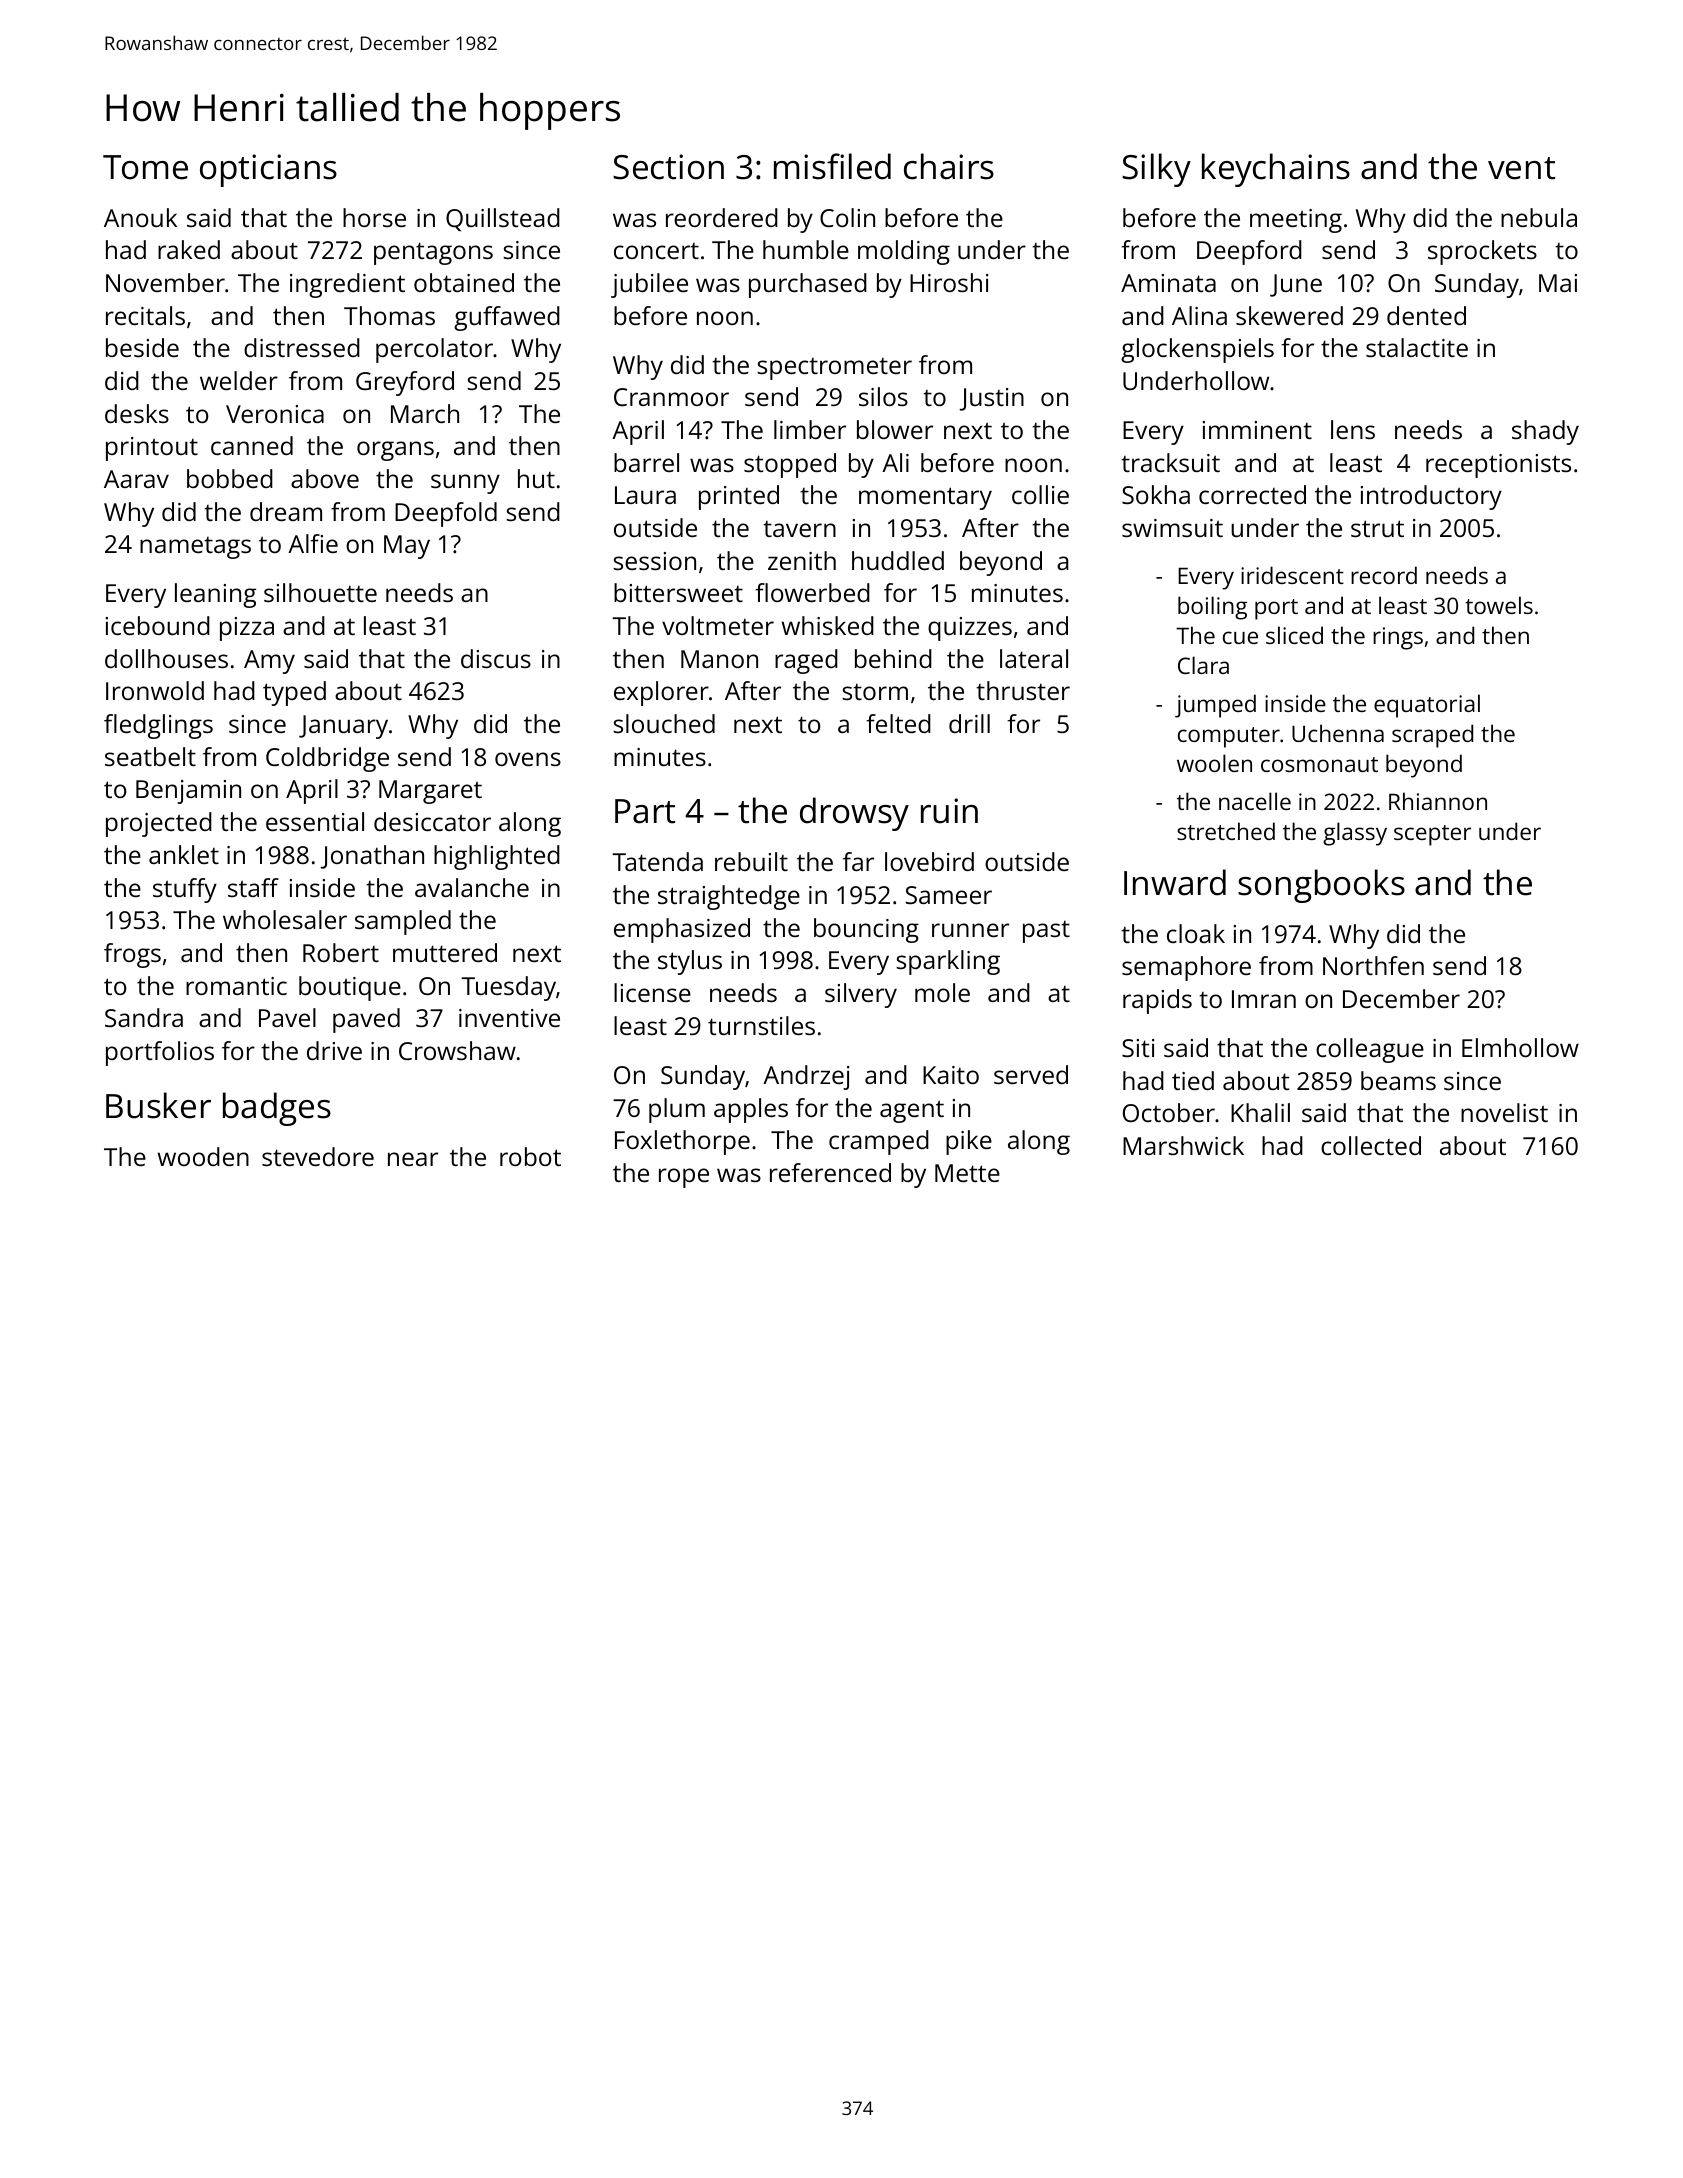 The image size is (1683, 2178). Describe the element at coordinates (1252, 494) in the screenshot. I see `corrected` at that location.
